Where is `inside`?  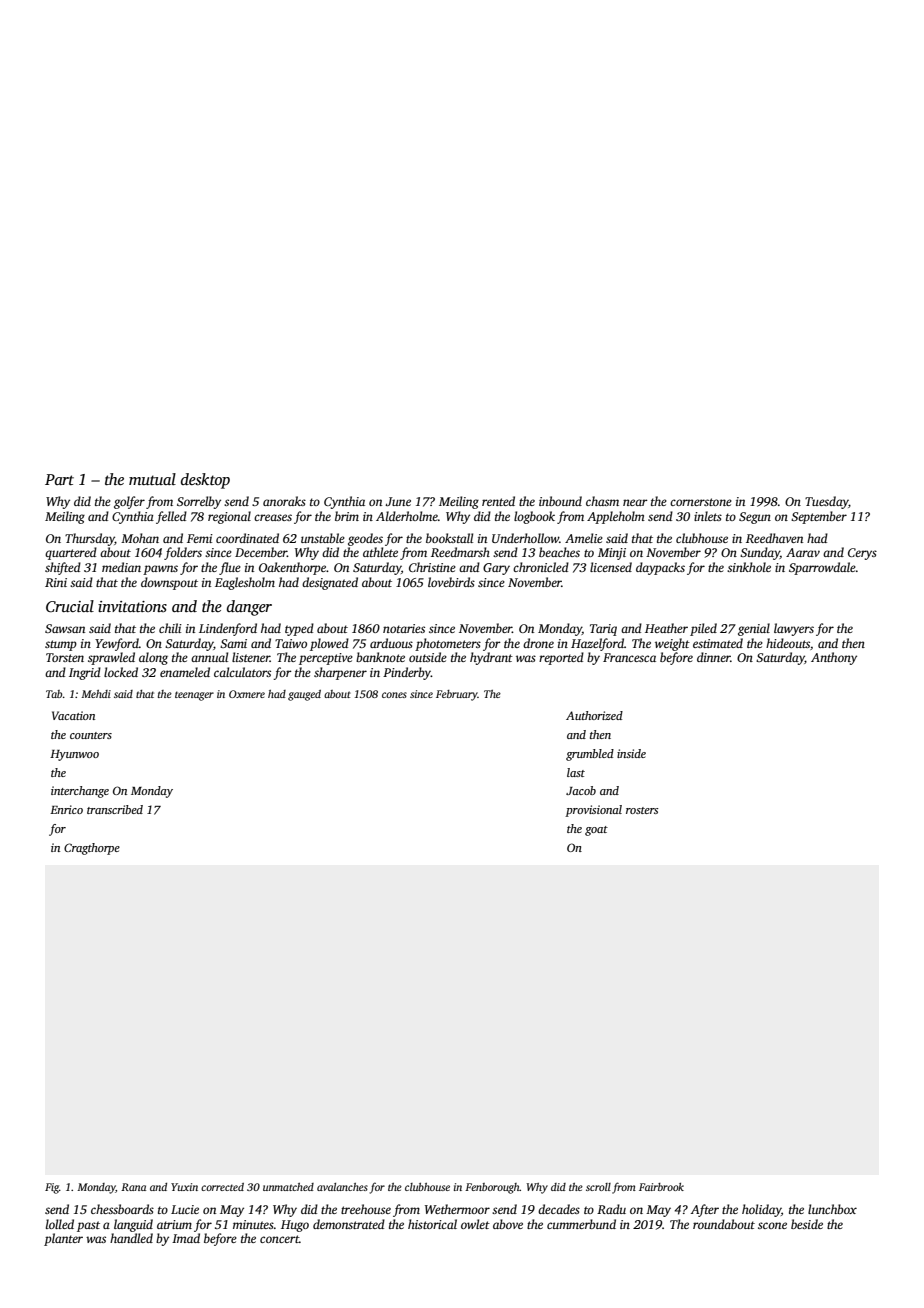
inside is located at coordinates (631, 753).
